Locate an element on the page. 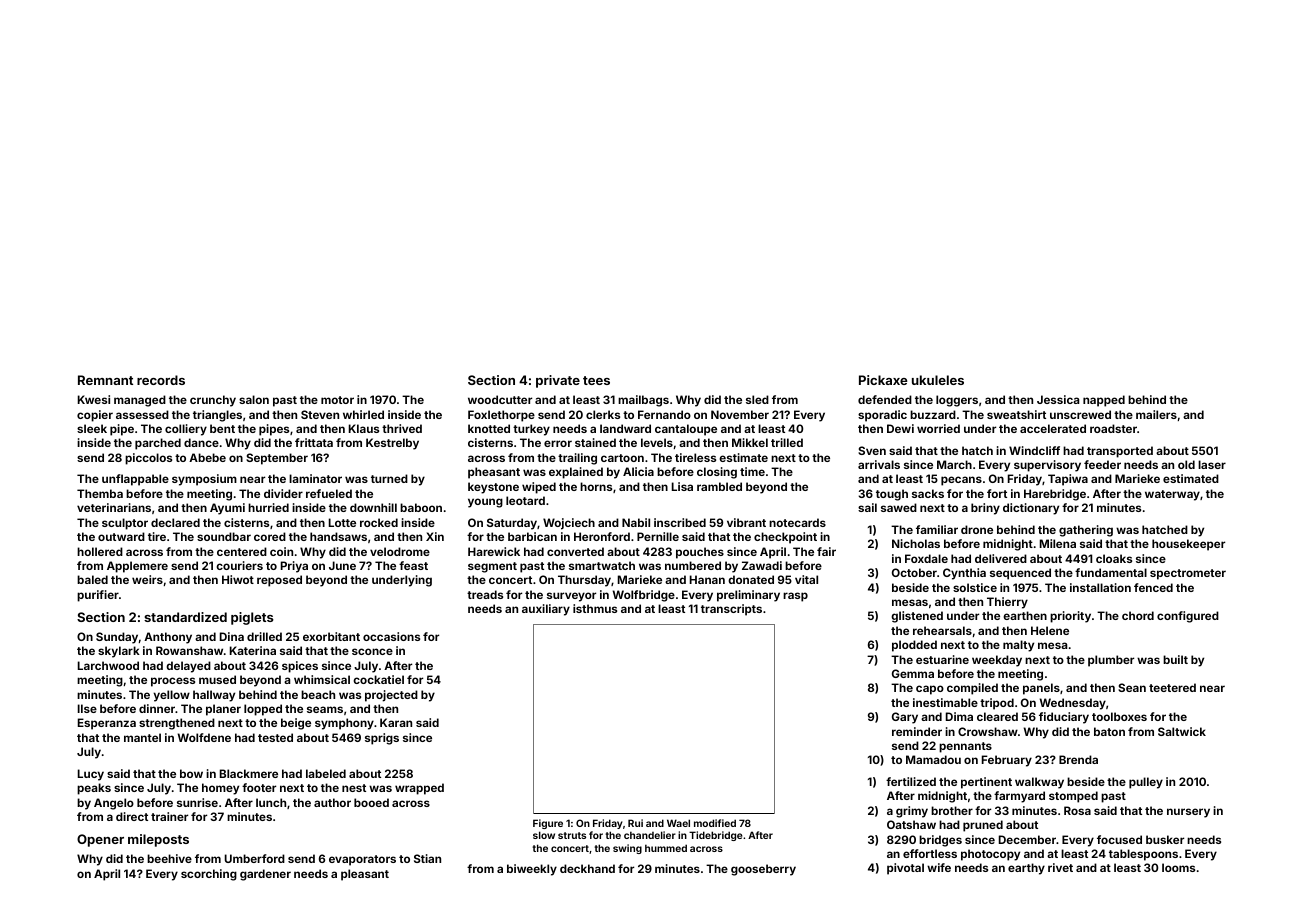 This image has height=924, width=1308. pleasant is located at coordinates (365, 875).
